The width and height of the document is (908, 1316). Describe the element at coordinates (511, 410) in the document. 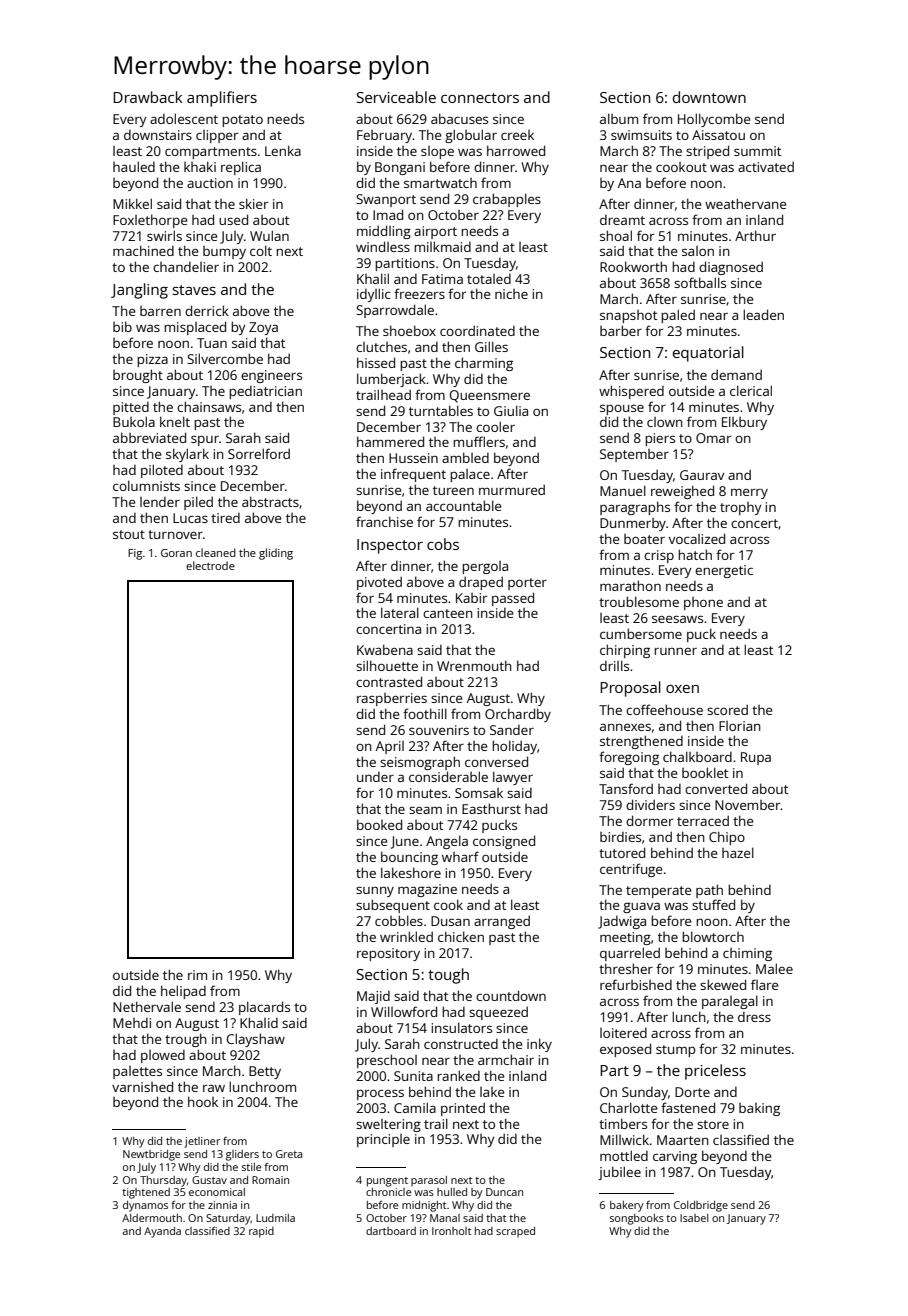

I see `Giulia` at that location.
